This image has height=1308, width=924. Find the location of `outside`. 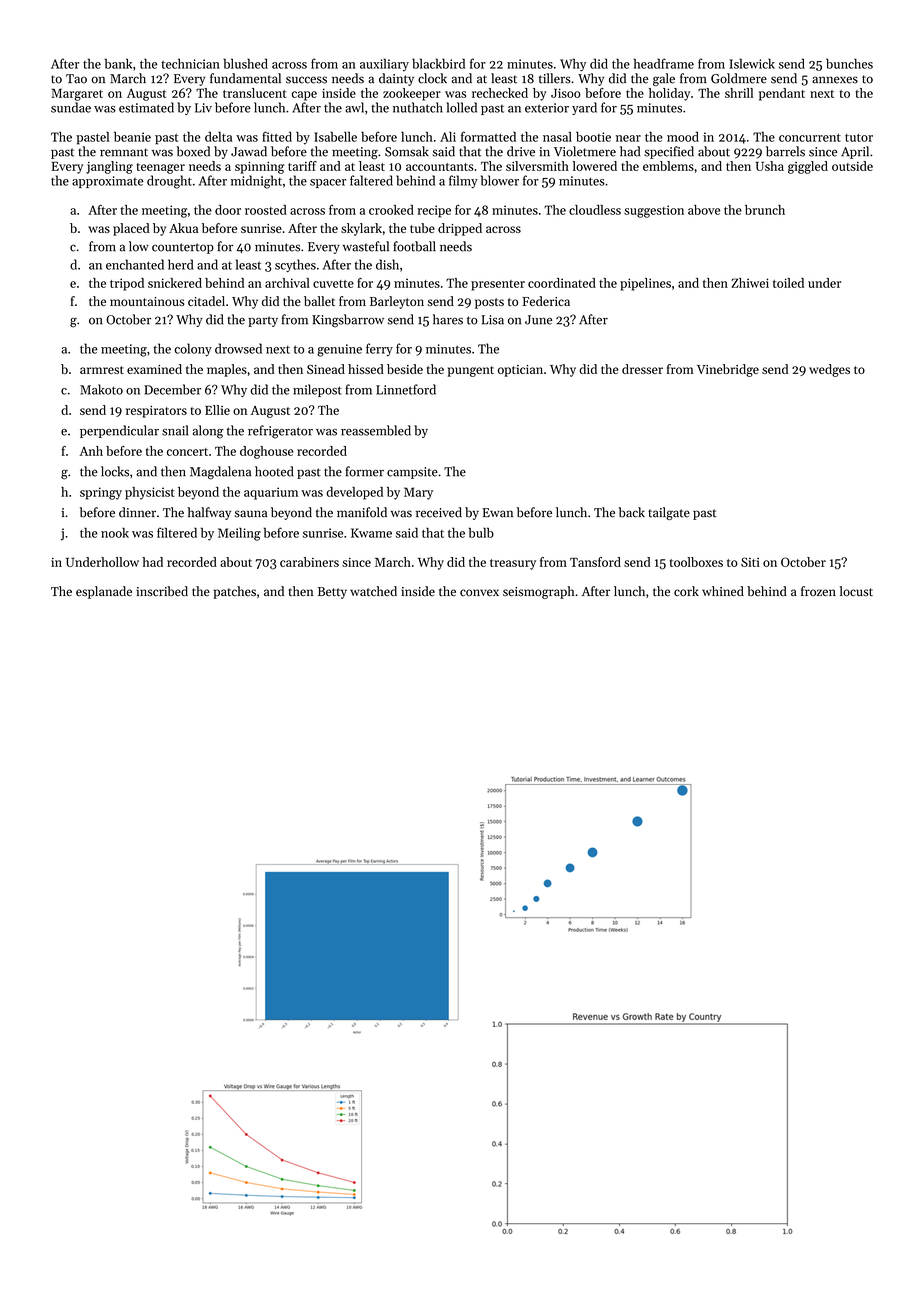

outside is located at coordinates (852, 166).
